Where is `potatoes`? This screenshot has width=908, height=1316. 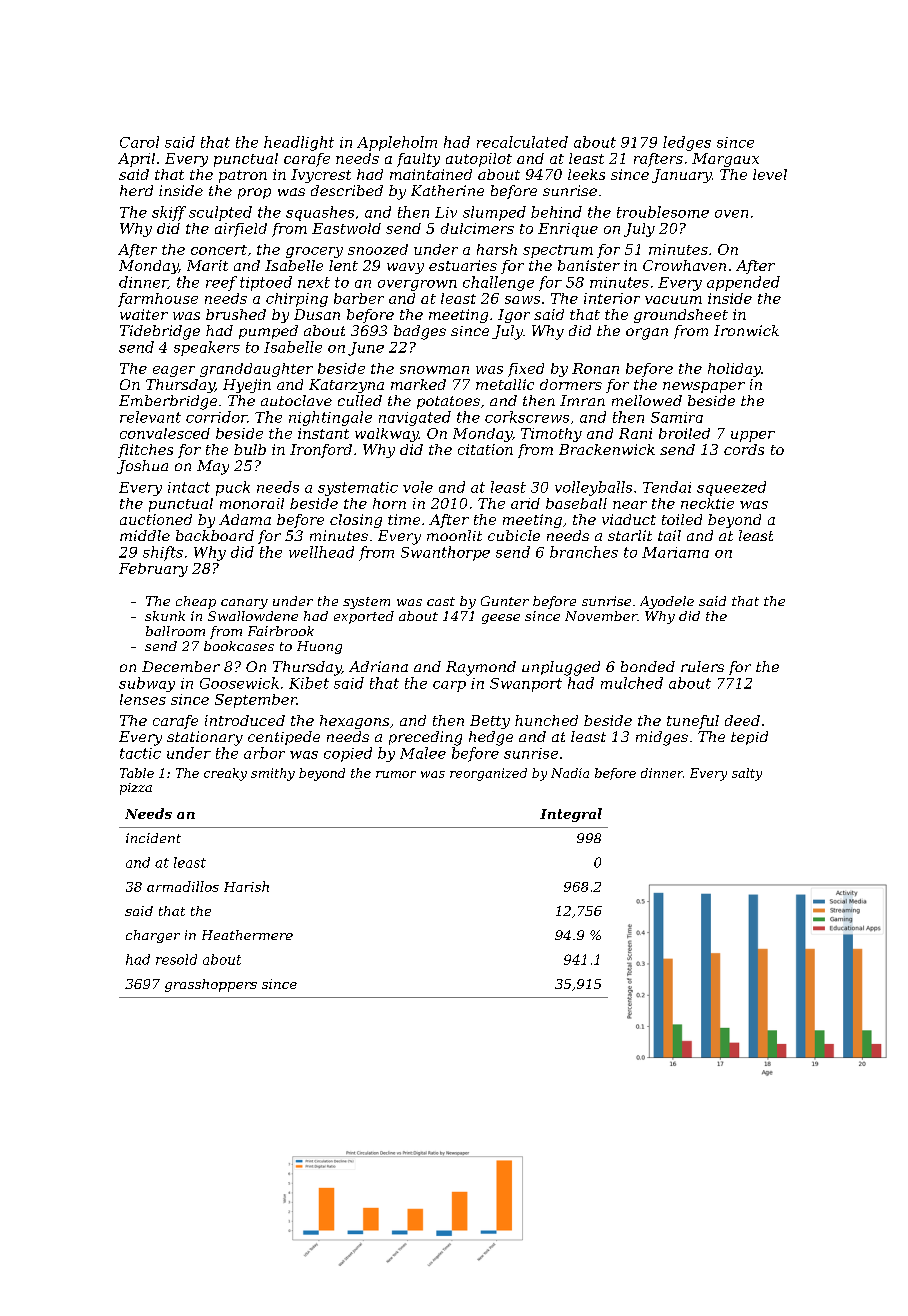 potatoes is located at coordinates (448, 402).
